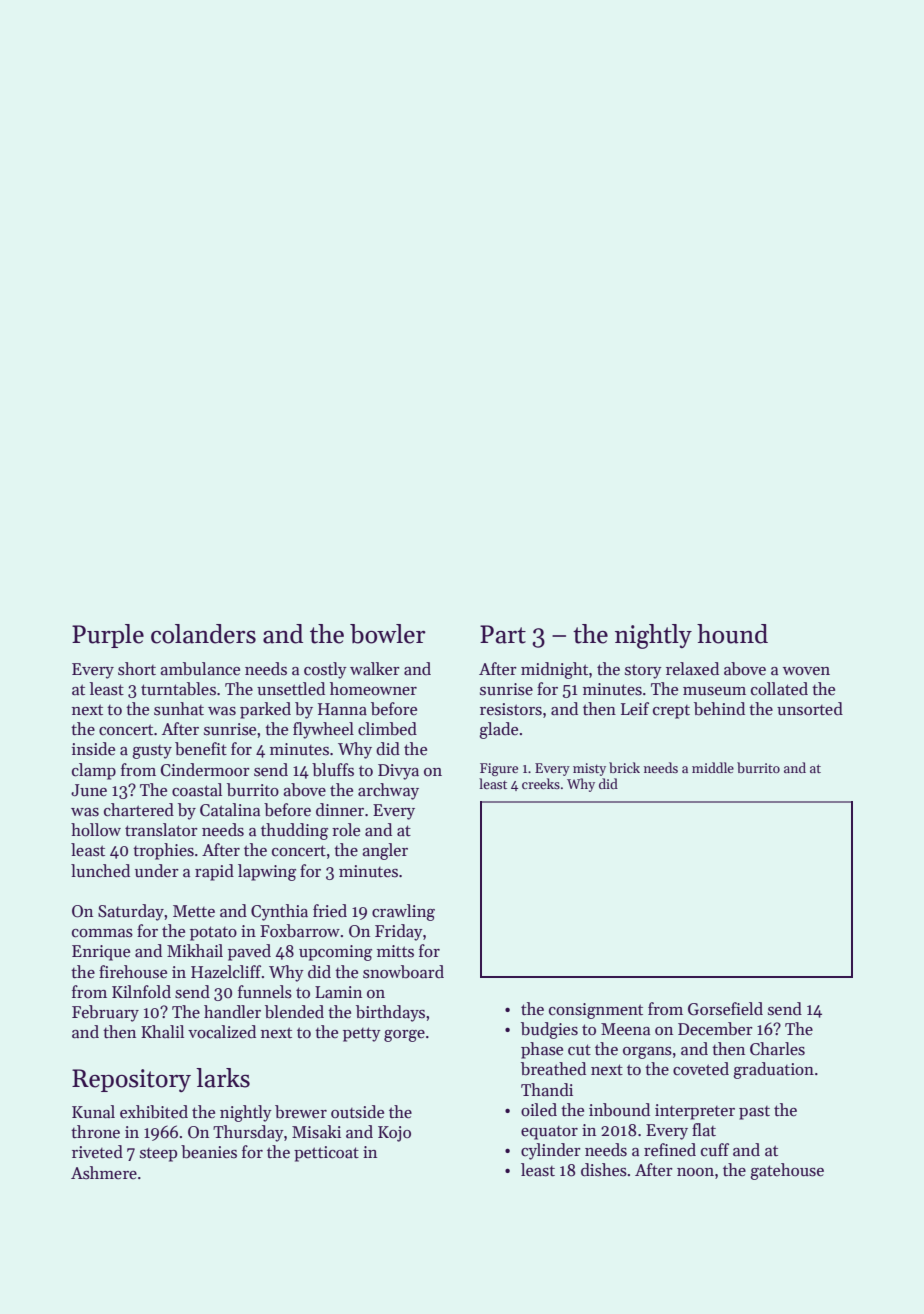  What do you see at coordinates (715, 1029) in the image?
I see `December` at bounding box center [715, 1029].
